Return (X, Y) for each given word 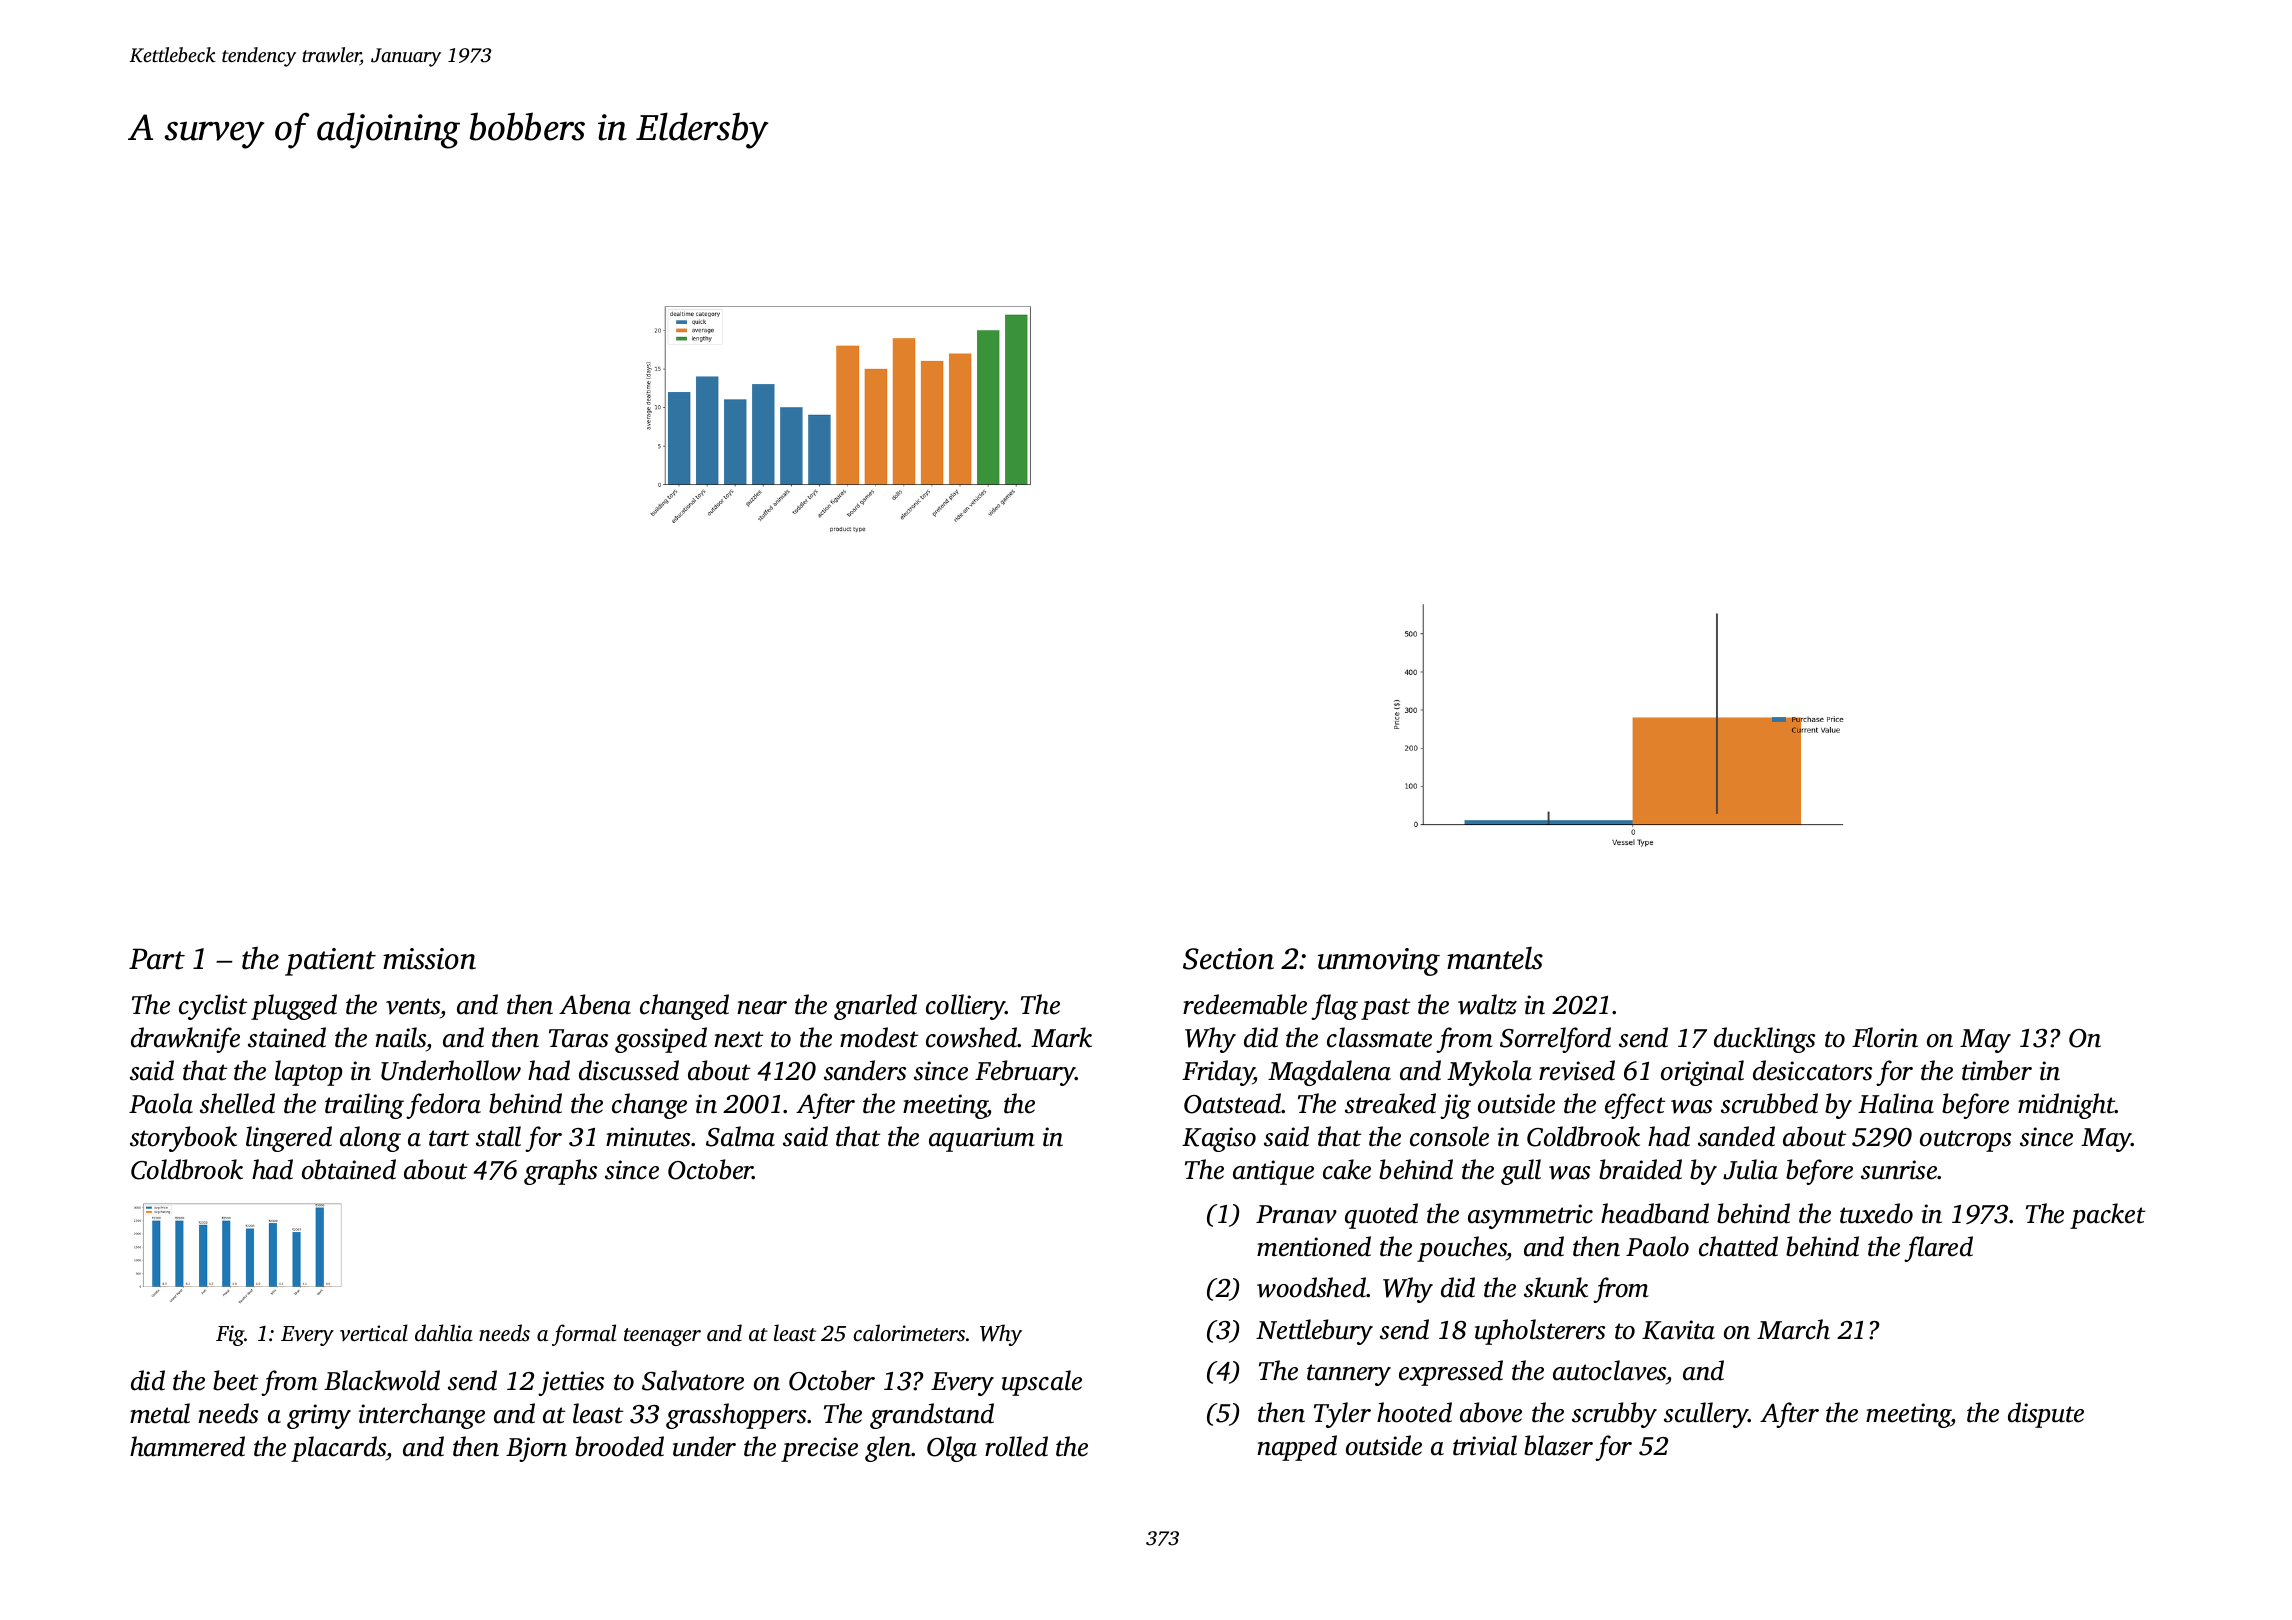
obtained (349, 1169)
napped (1297, 1448)
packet (2107, 1216)
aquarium (982, 1139)
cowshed (972, 1037)
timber (1997, 1070)
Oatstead (1233, 1103)
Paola (161, 1103)
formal (584, 1335)
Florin (1885, 1037)
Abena (595, 1004)
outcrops (1965, 1141)
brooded (619, 1446)
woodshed (1312, 1287)
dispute (2046, 1415)
